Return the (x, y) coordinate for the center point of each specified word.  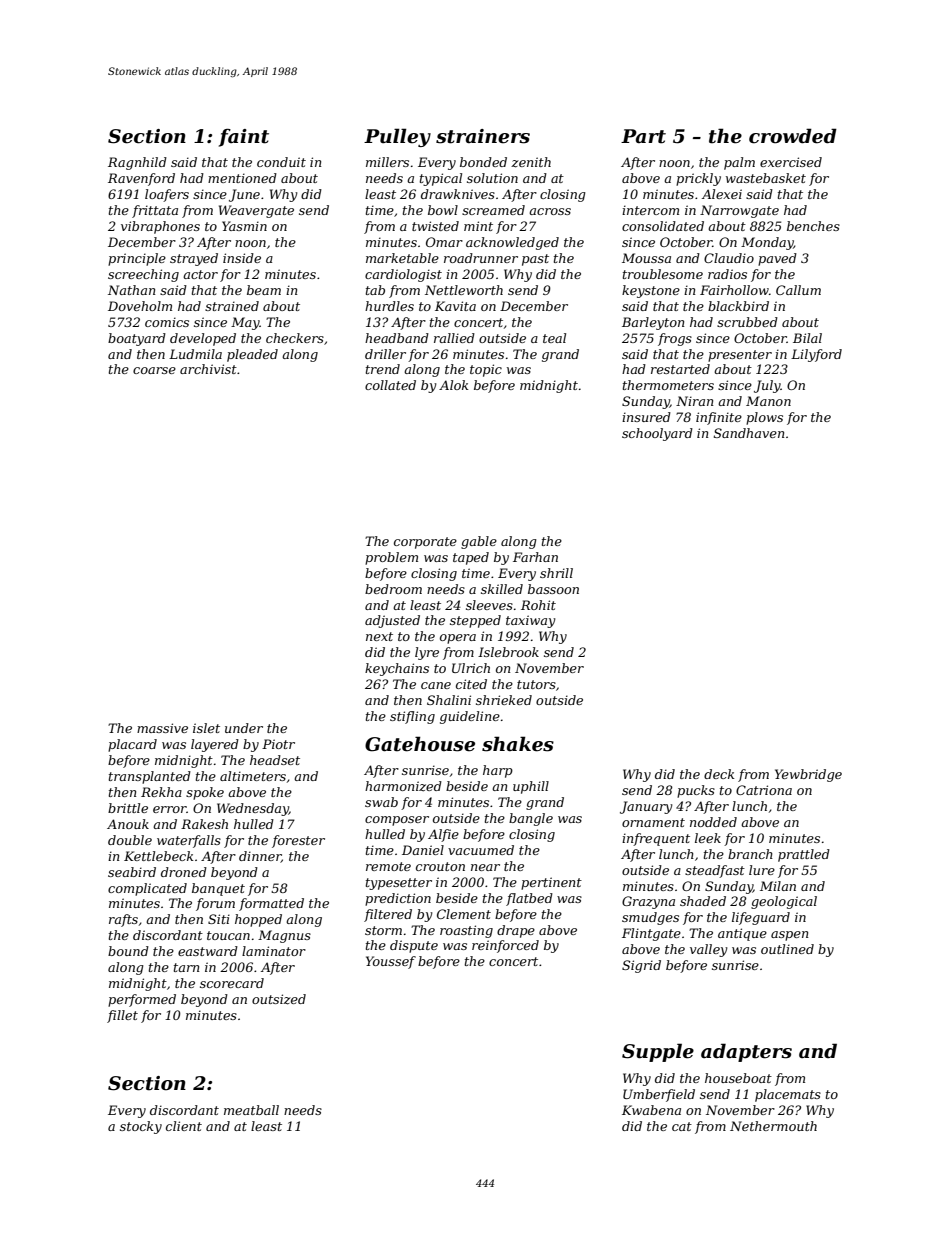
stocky (141, 1127)
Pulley (397, 137)
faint (244, 138)
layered (215, 745)
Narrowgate (739, 211)
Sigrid (641, 966)
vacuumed (481, 850)
